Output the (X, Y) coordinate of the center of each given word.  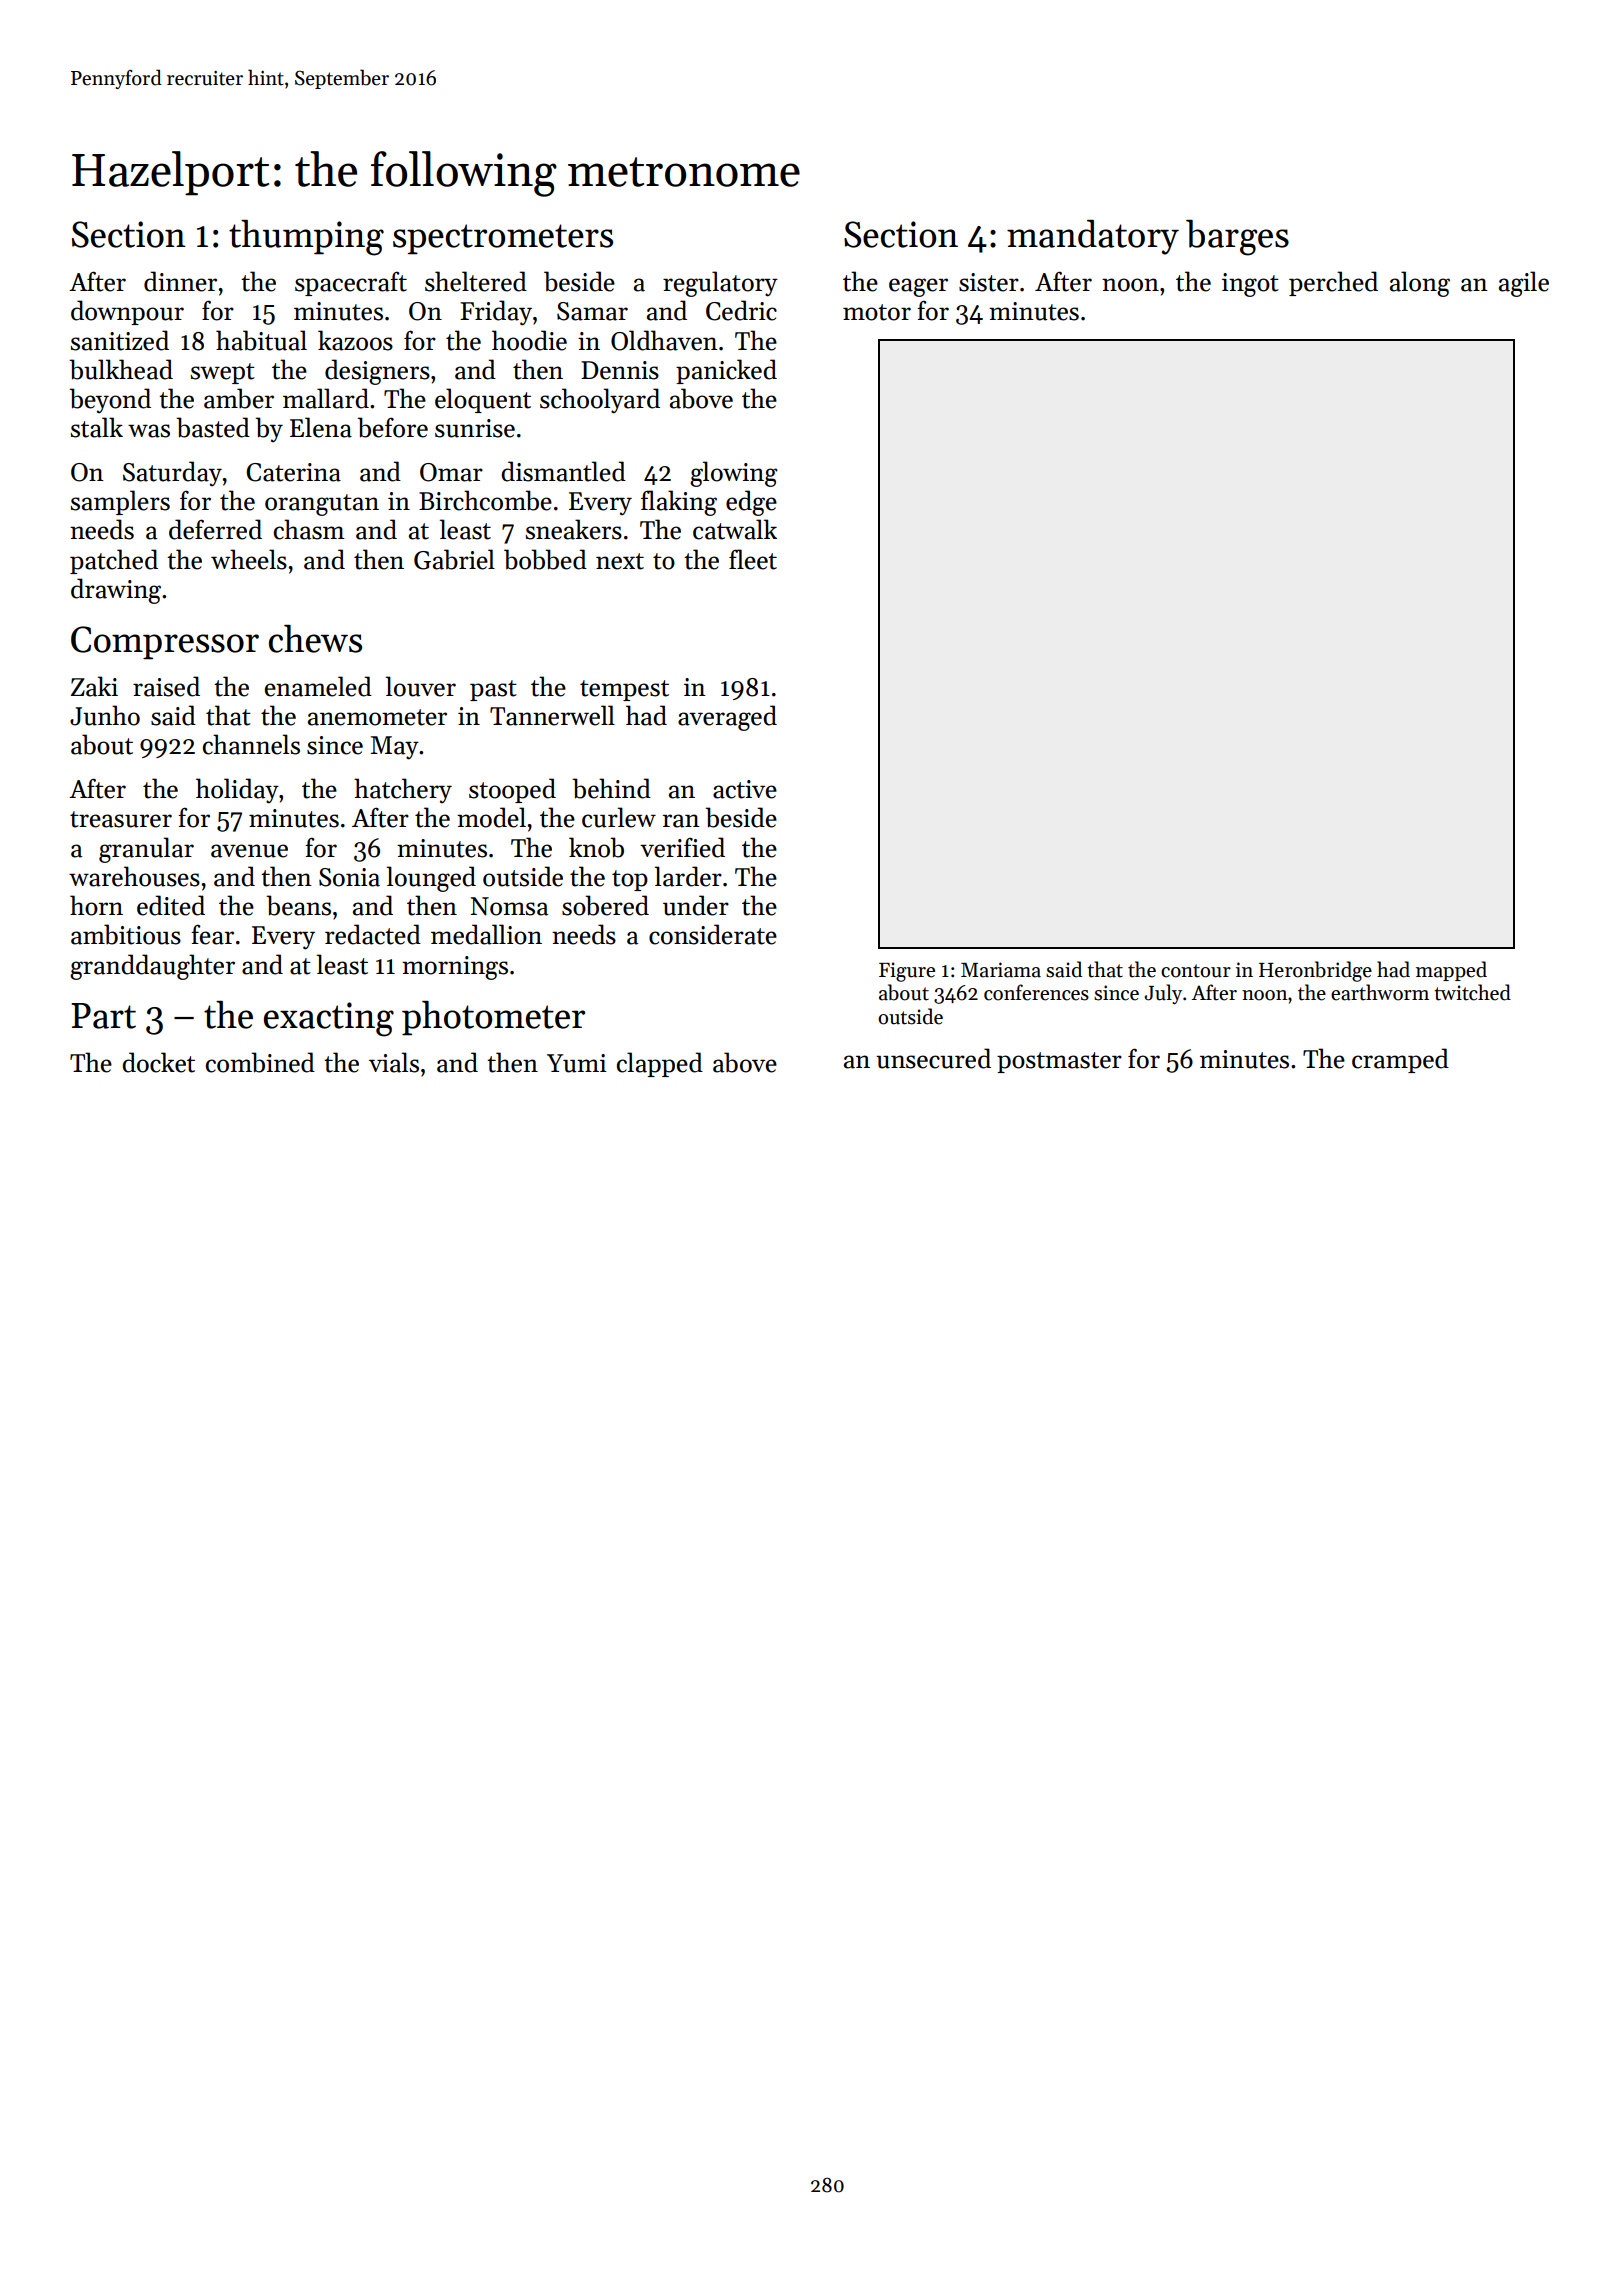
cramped (1400, 1060)
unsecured (933, 1058)
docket (158, 1062)
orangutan (322, 505)
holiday (237, 791)
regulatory (720, 284)
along (1420, 284)
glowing (734, 474)
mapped (1451, 971)
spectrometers (503, 239)
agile (1524, 284)
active (745, 789)
